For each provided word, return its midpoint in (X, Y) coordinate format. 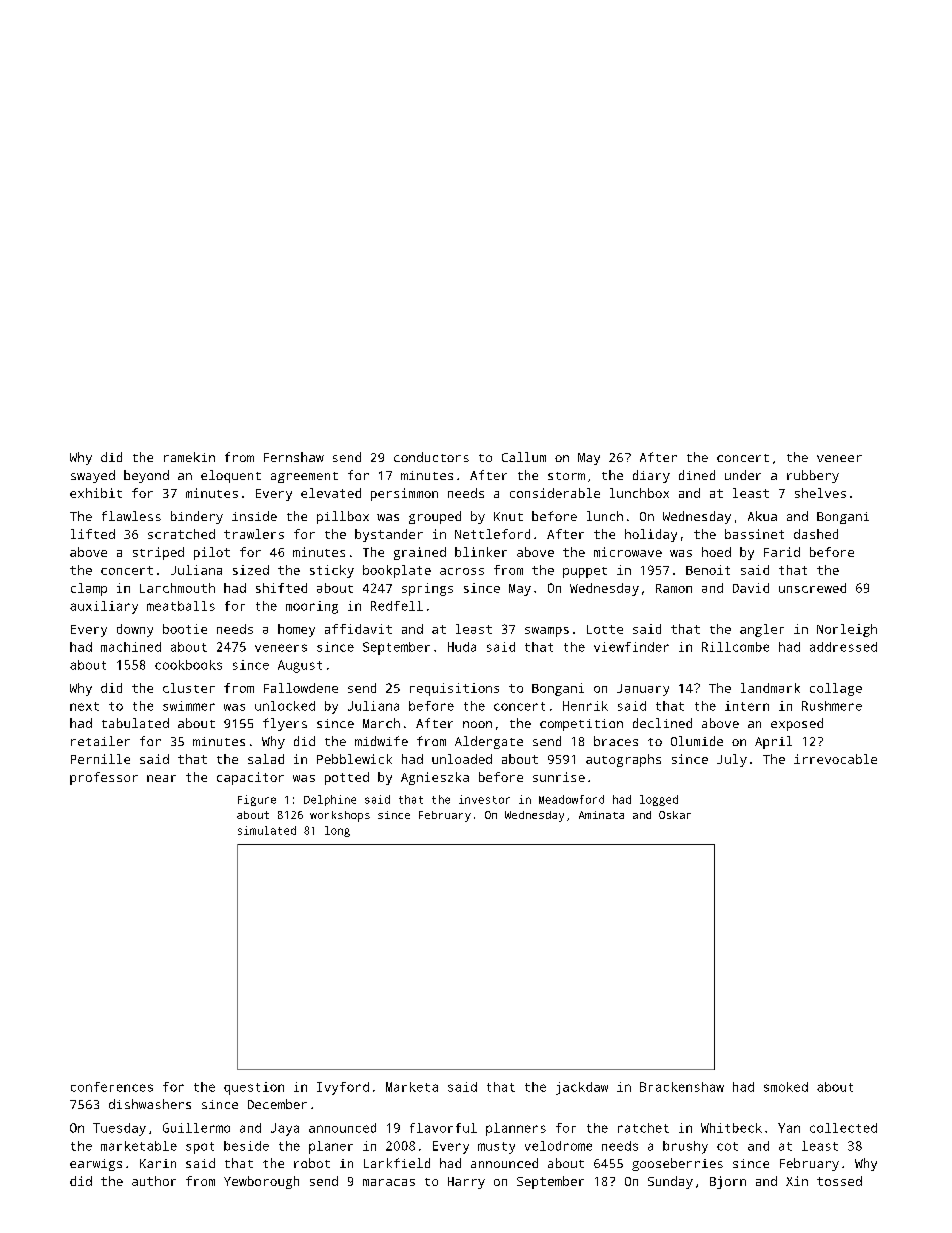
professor (104, 778)
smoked (786, 1087)
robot (312, 1163)
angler (762, 630)
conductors (431, 457)
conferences (112, 1087)
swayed (93, 476)
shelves (820, 493)
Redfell (397, 606)
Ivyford (343, 1088)
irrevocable (835, 759)
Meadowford (571, 799)
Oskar (675, 815)
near (161, 778)
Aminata (601, 815)
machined (131, 647)
